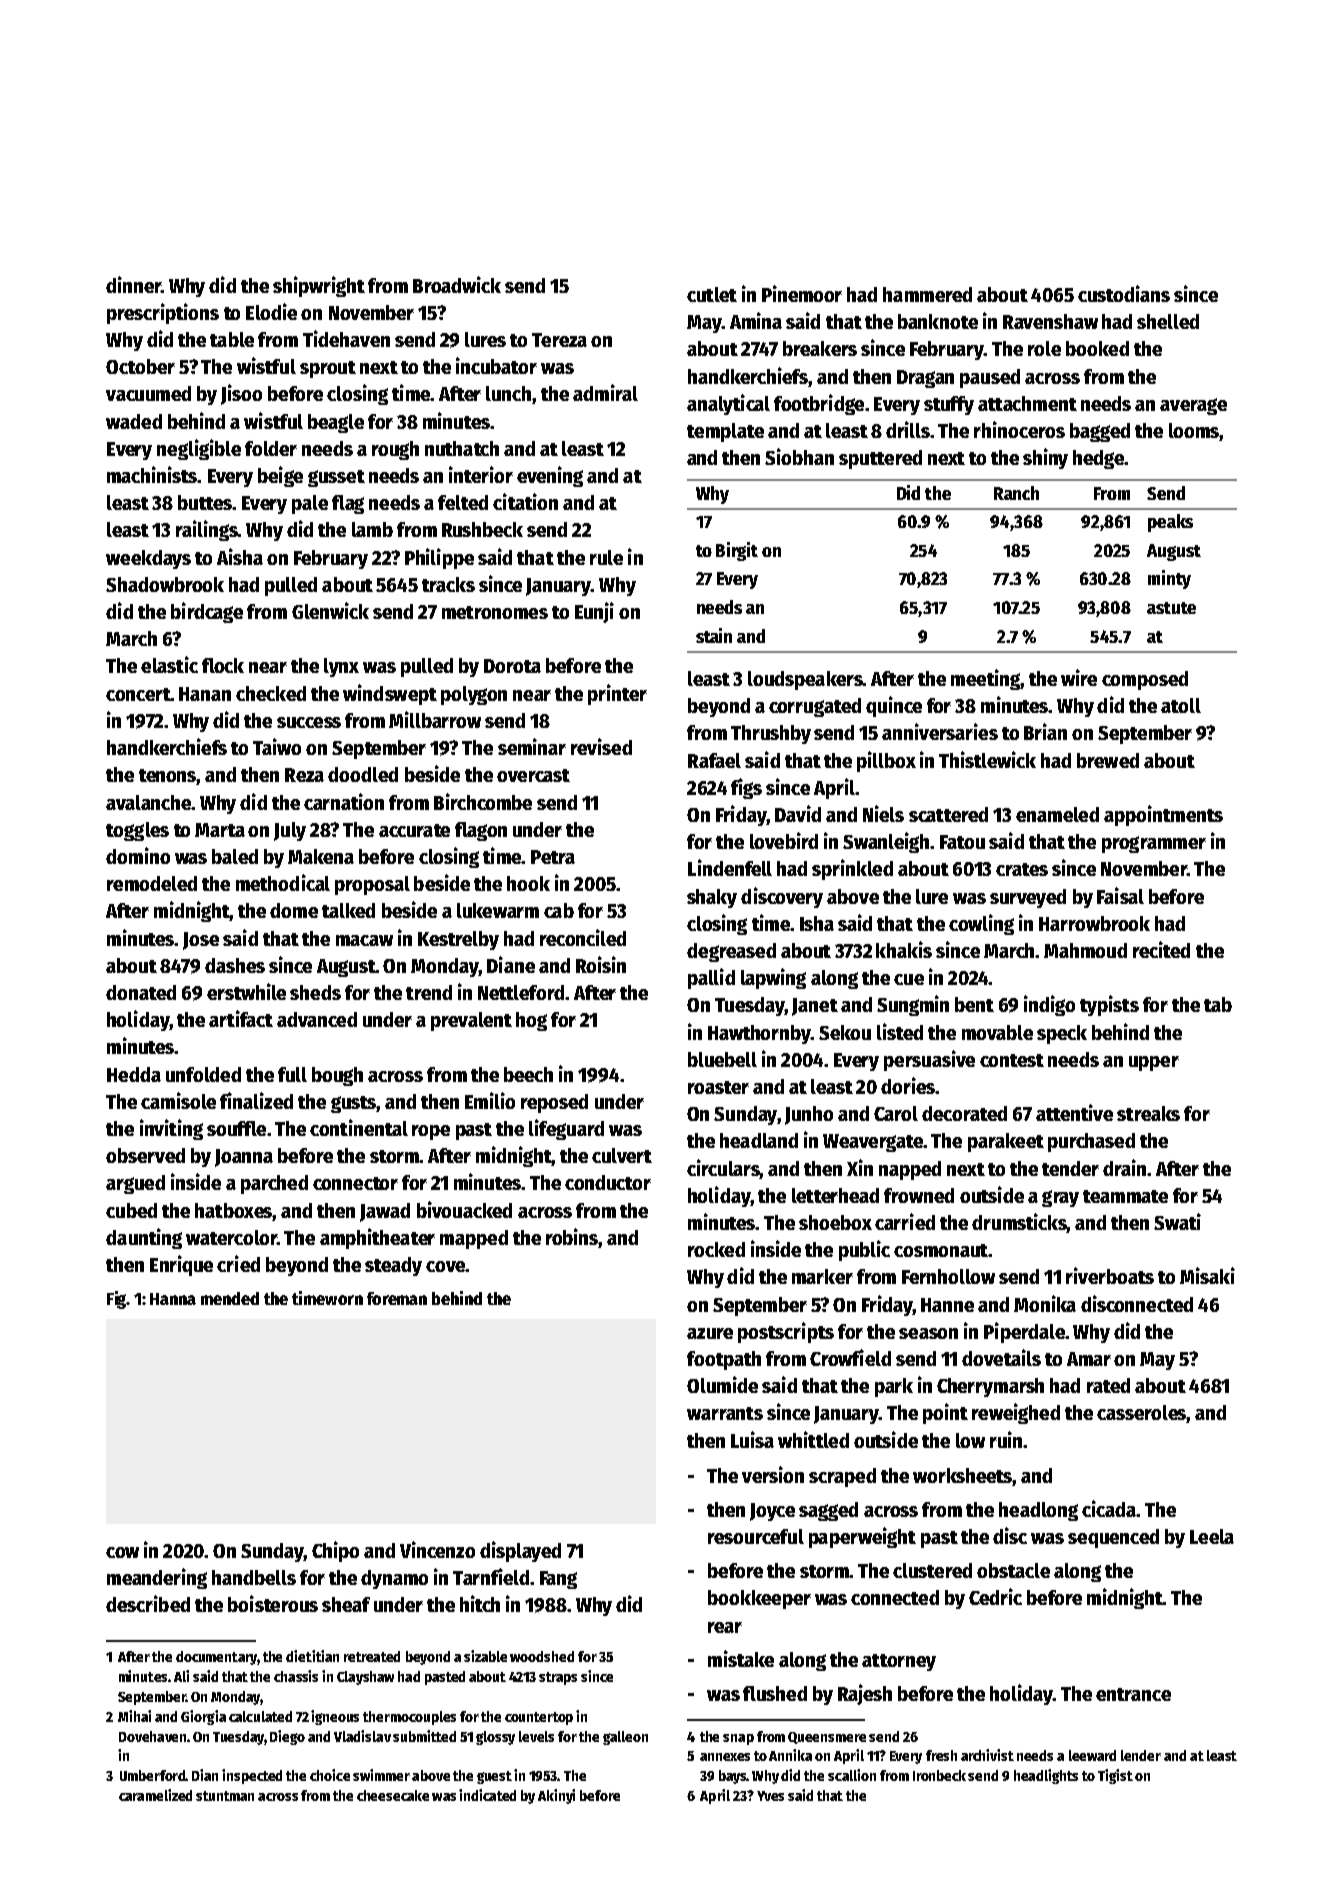  Describe the element at coordinates (330, 1775) in the screenshot. I see `choice` at that location.
